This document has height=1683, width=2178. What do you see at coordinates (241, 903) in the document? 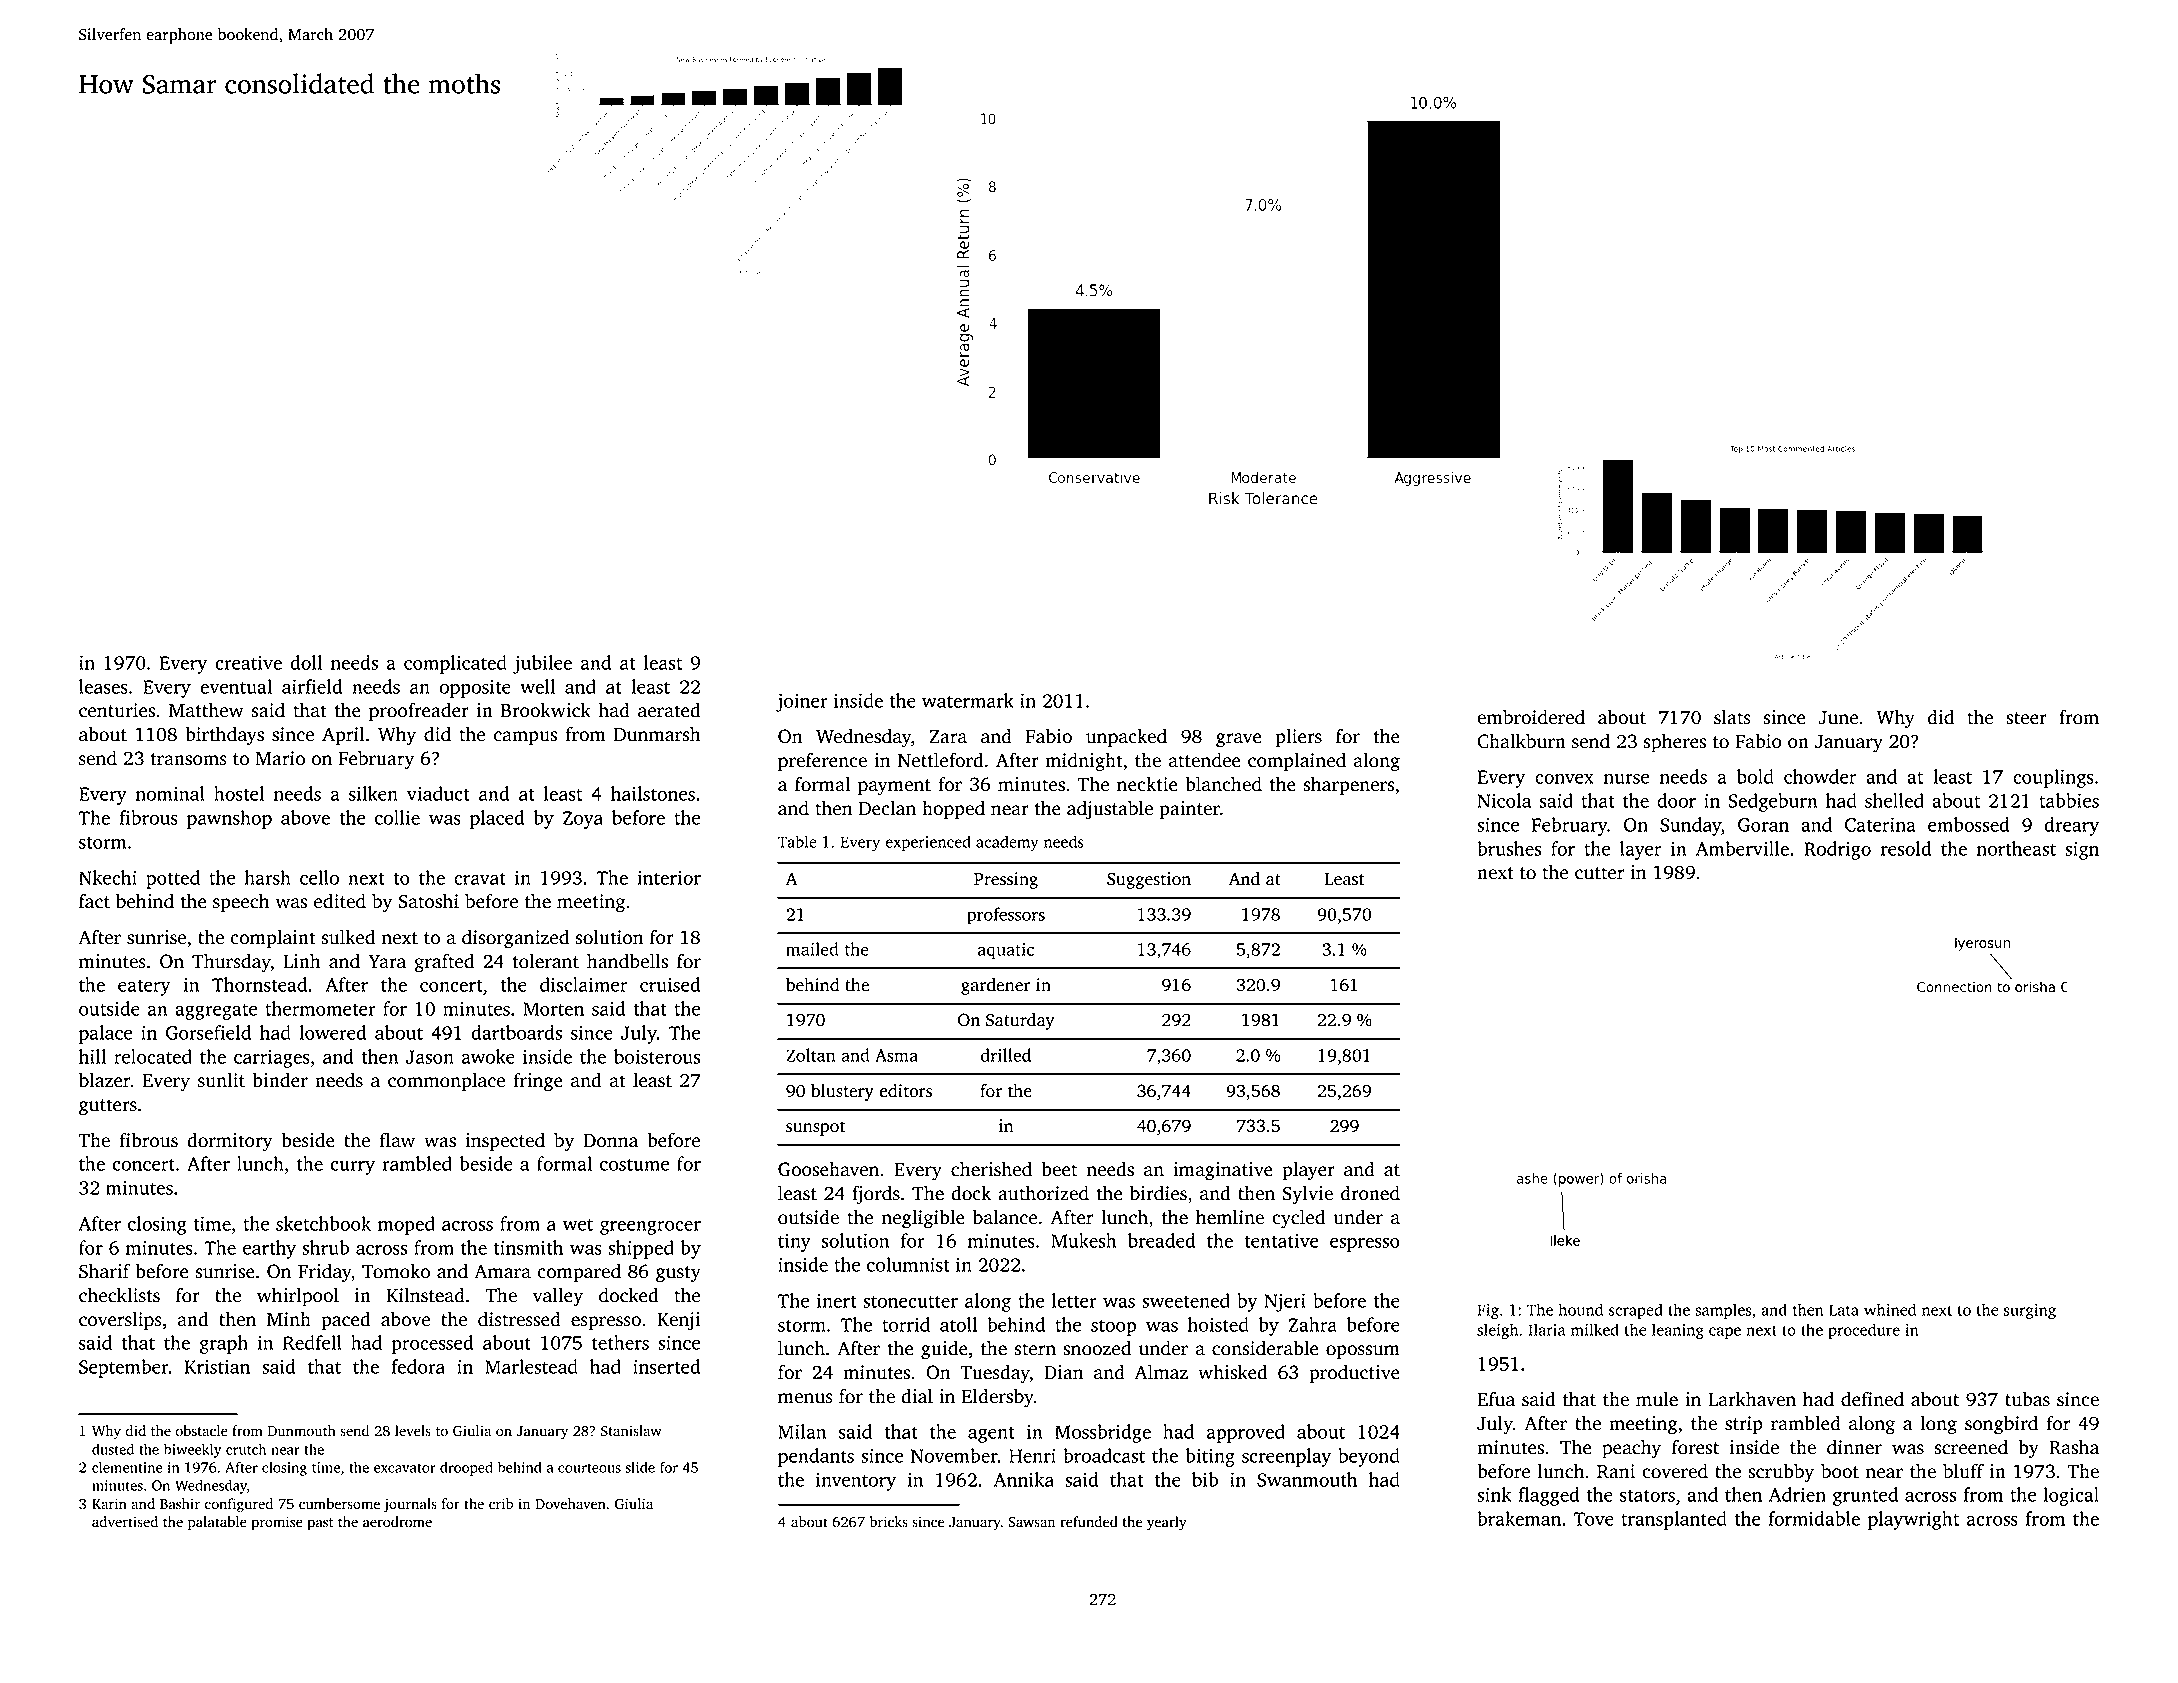
I see `speech` at bounding box center [241, 903].
